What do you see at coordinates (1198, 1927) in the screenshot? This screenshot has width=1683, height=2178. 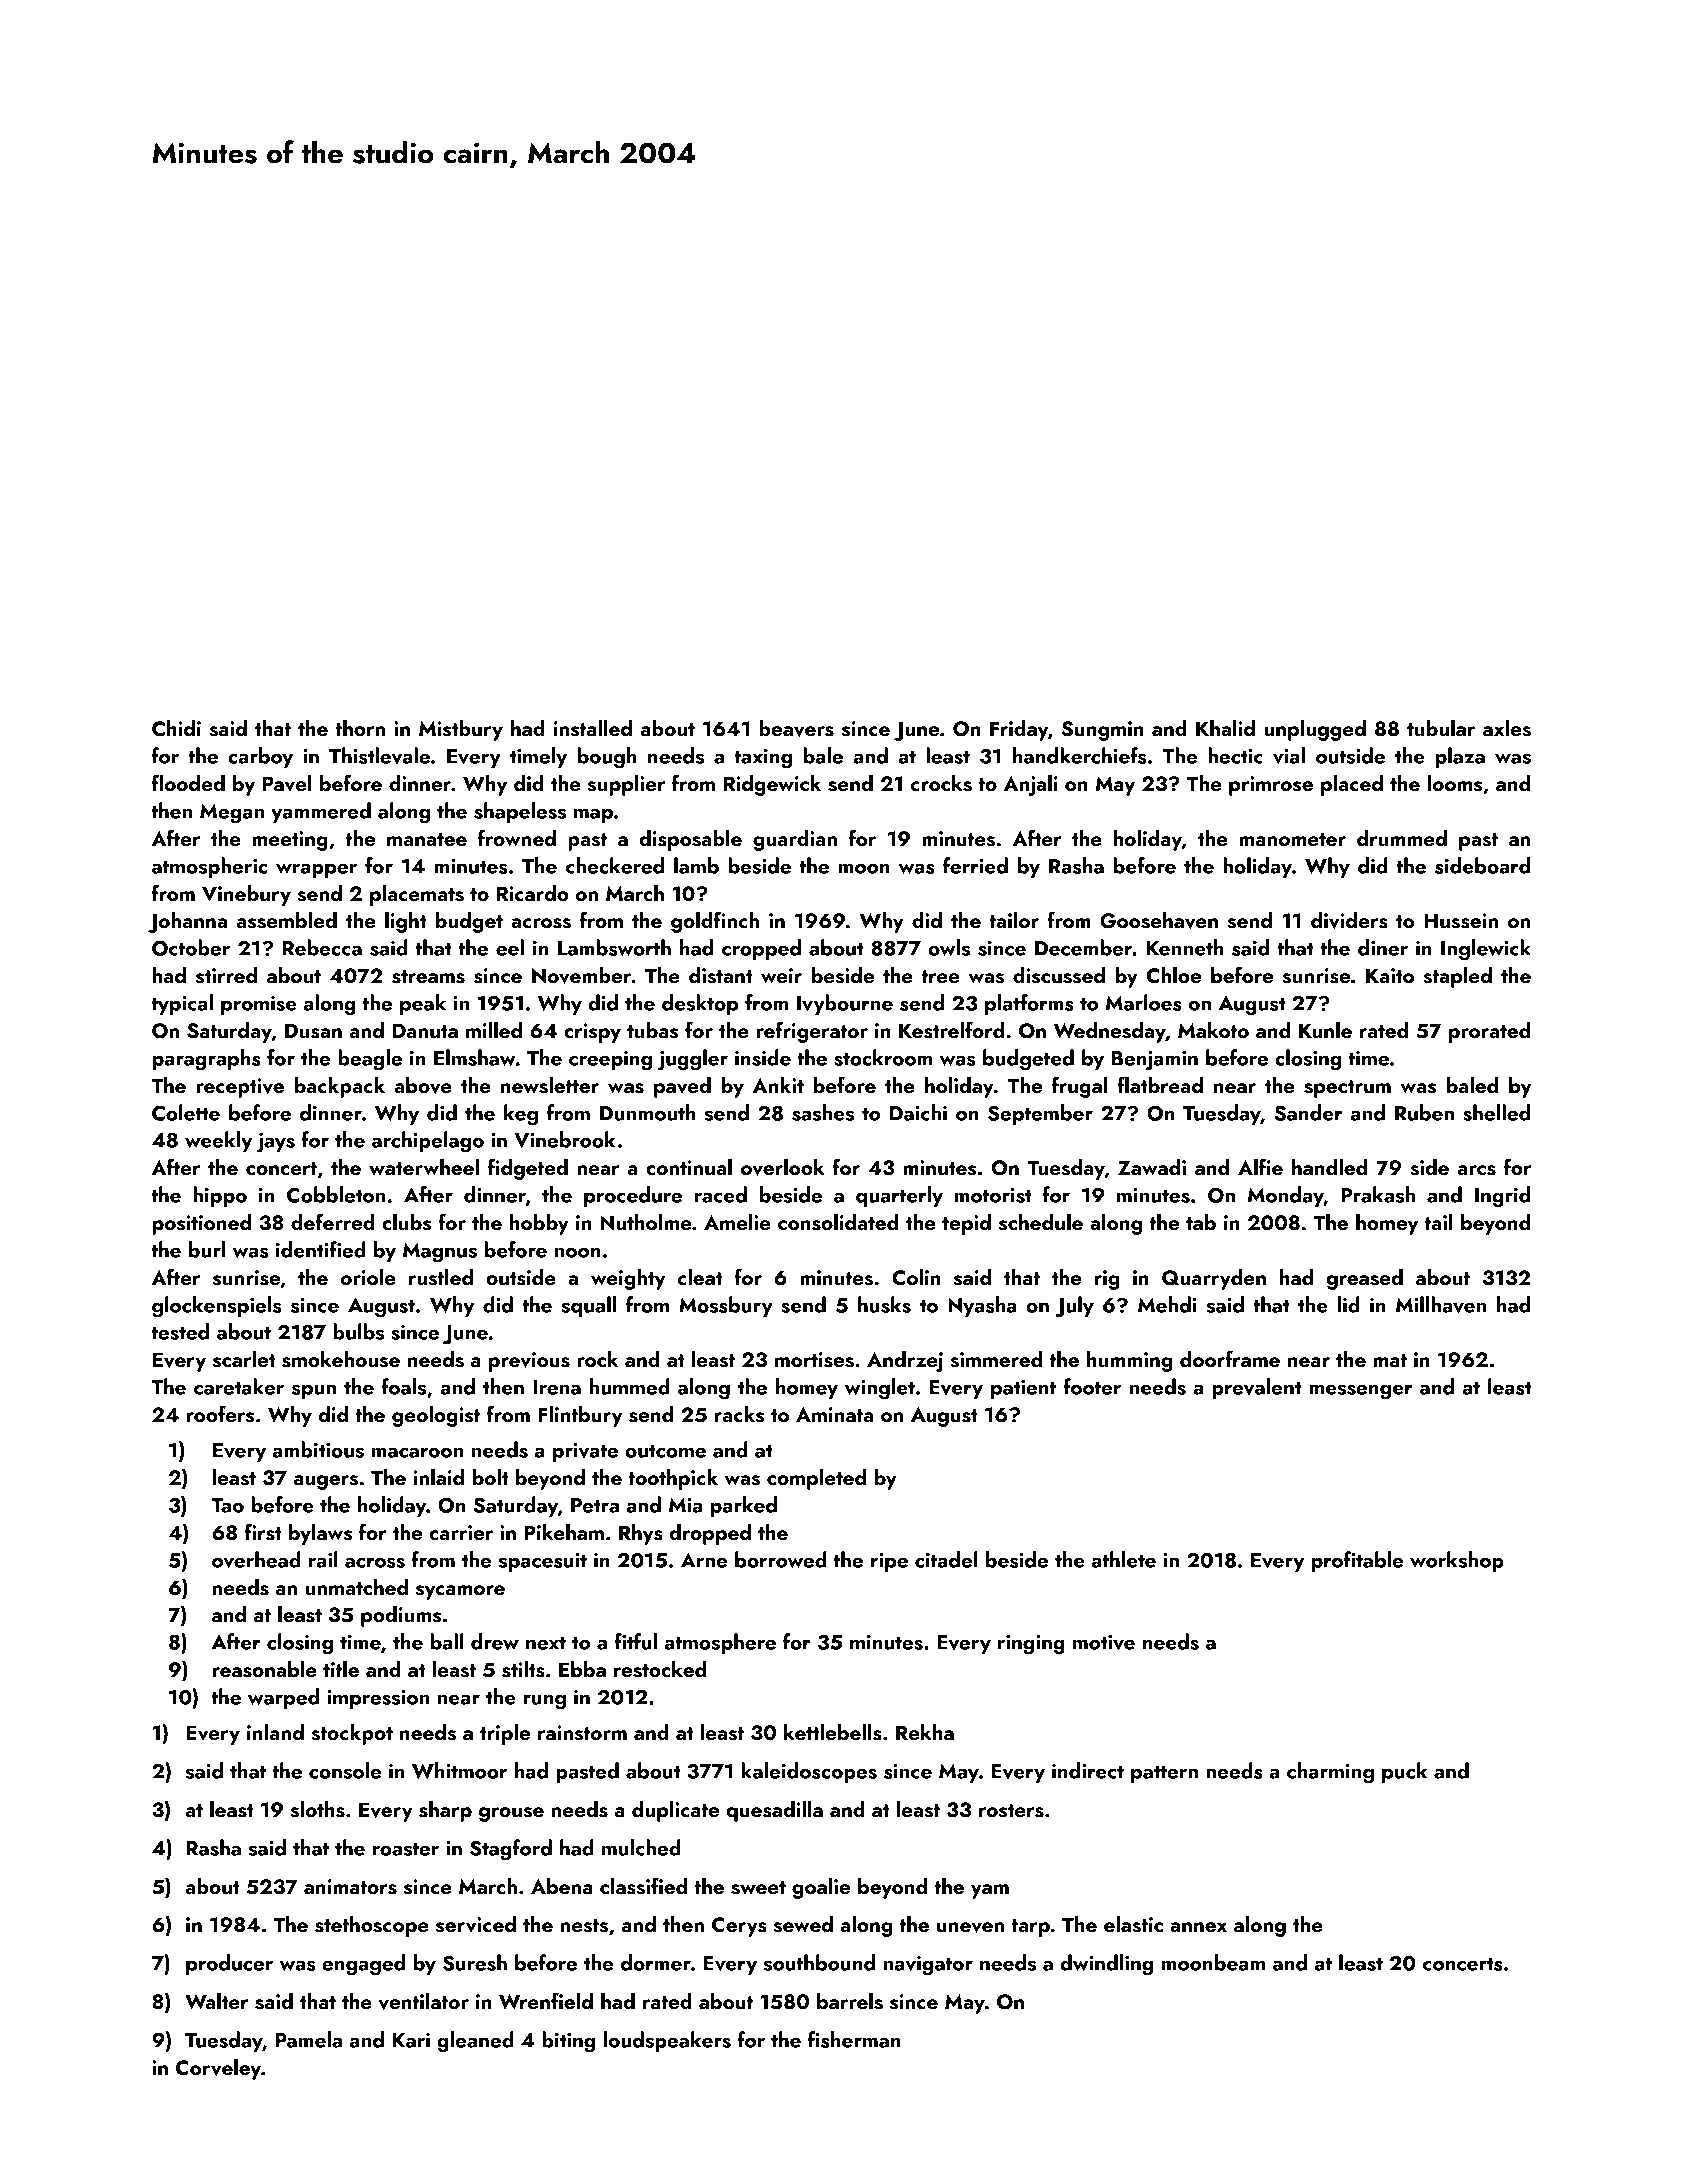 I see `annex` at bounding box center [1198, 1927].
